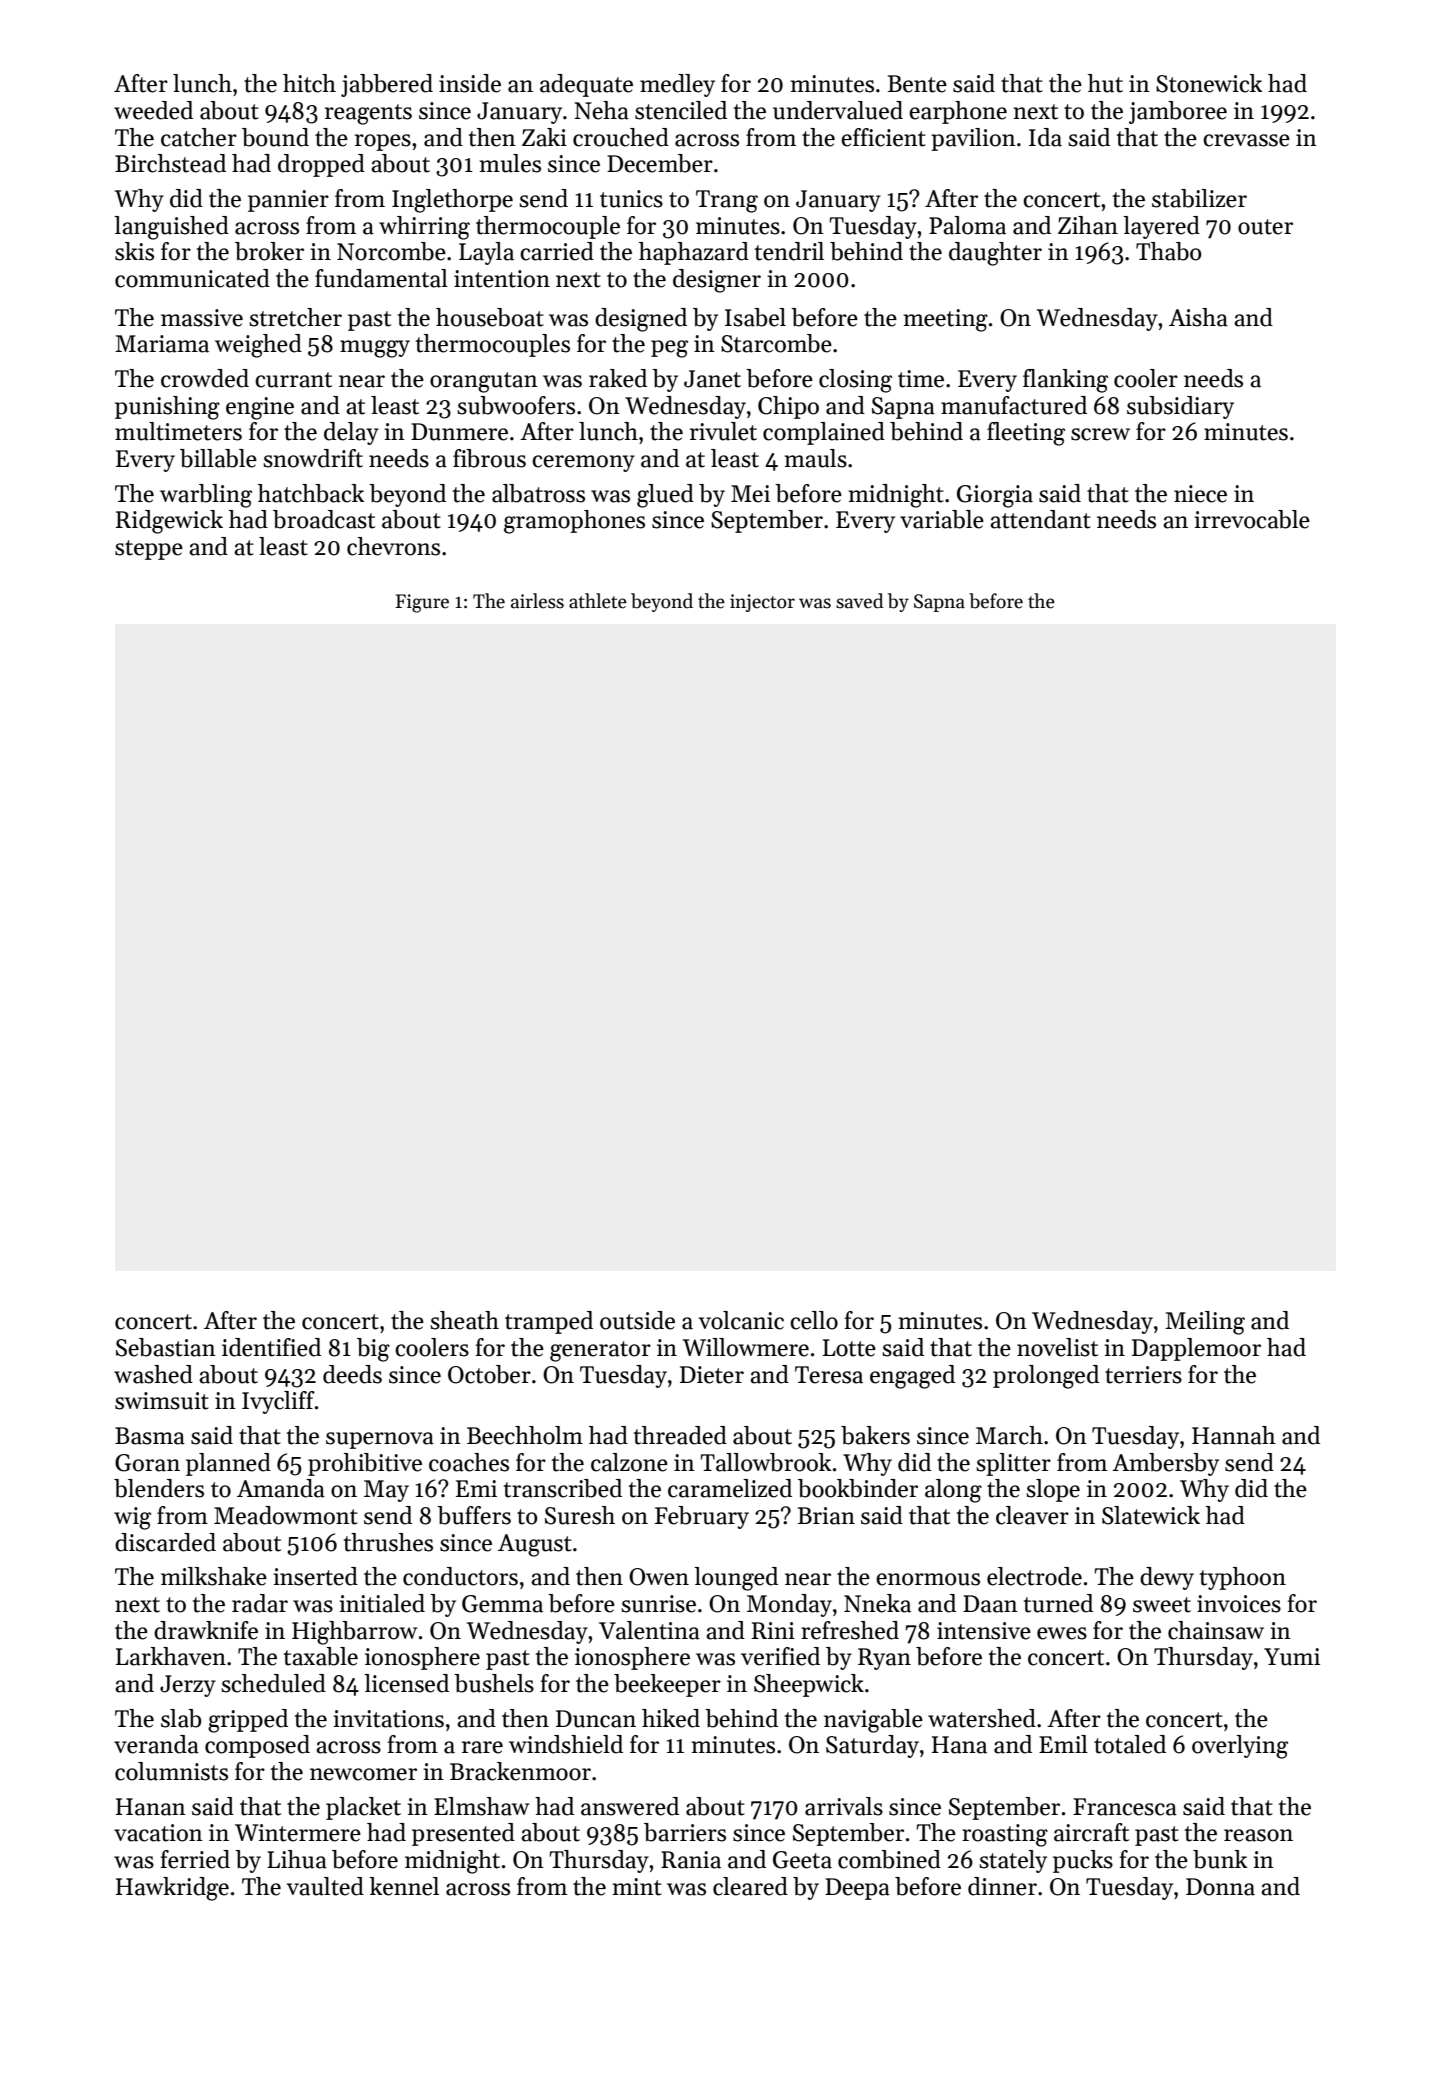  Describe the element at coordinates (762, 603) in the screenshot. I see `injector` at that location.
